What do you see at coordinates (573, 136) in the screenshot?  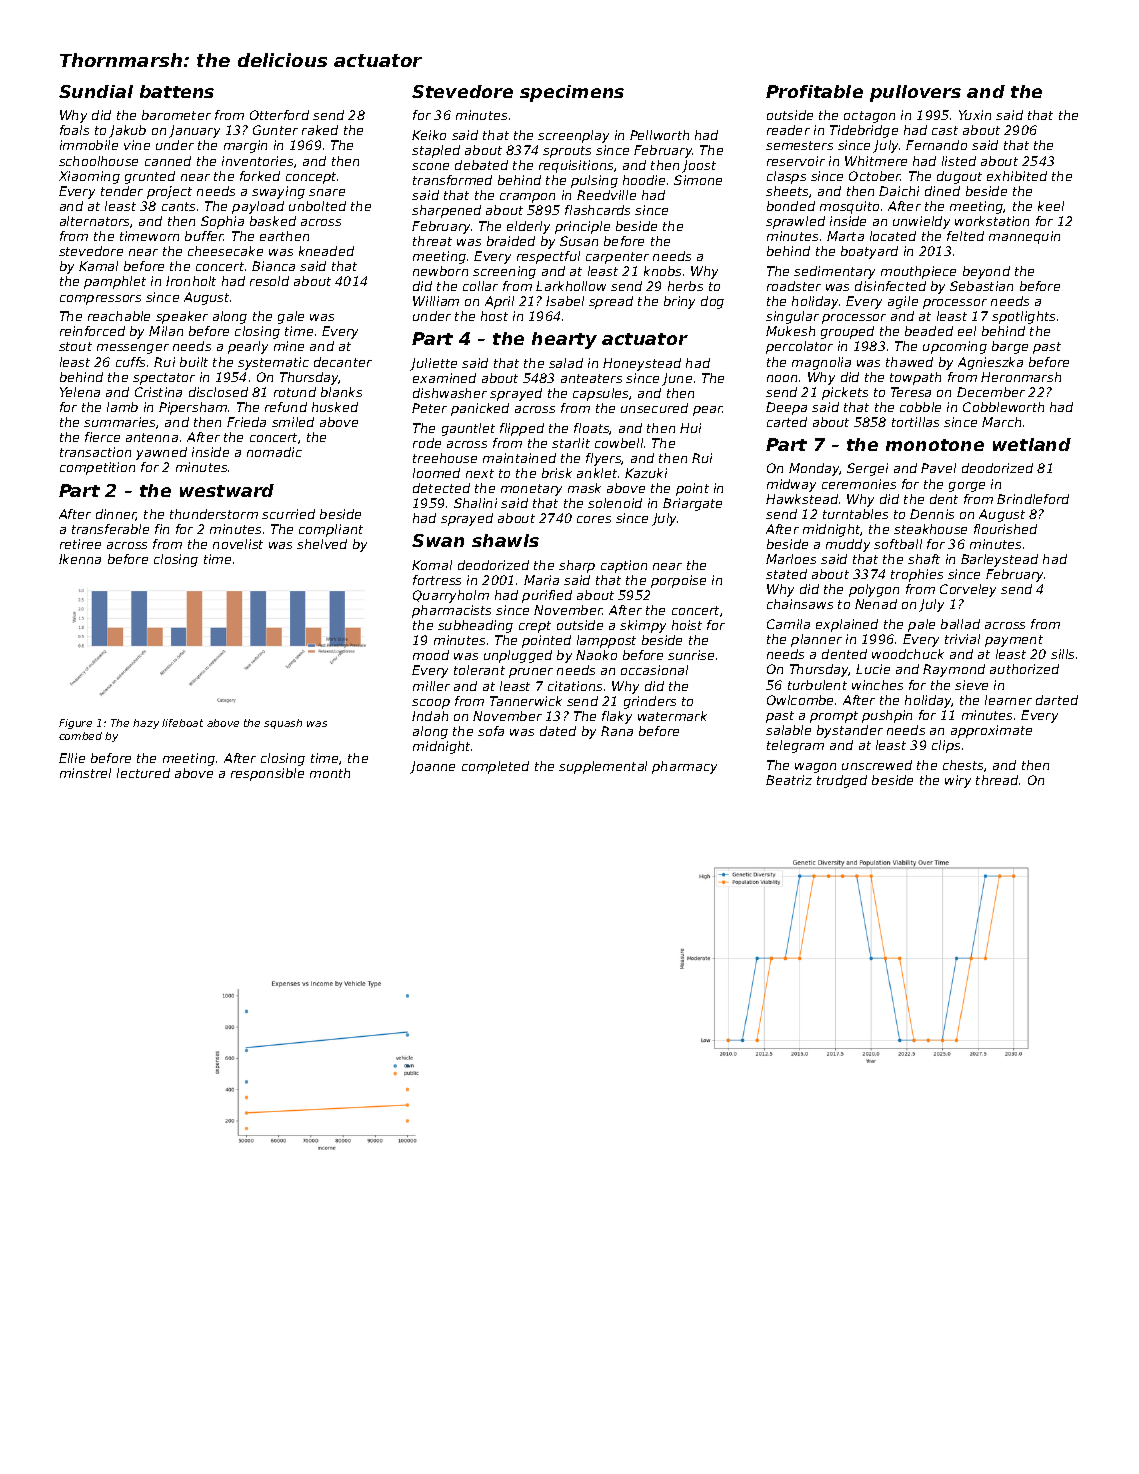 I see `screenplay` at bounding box center [573, 136].
